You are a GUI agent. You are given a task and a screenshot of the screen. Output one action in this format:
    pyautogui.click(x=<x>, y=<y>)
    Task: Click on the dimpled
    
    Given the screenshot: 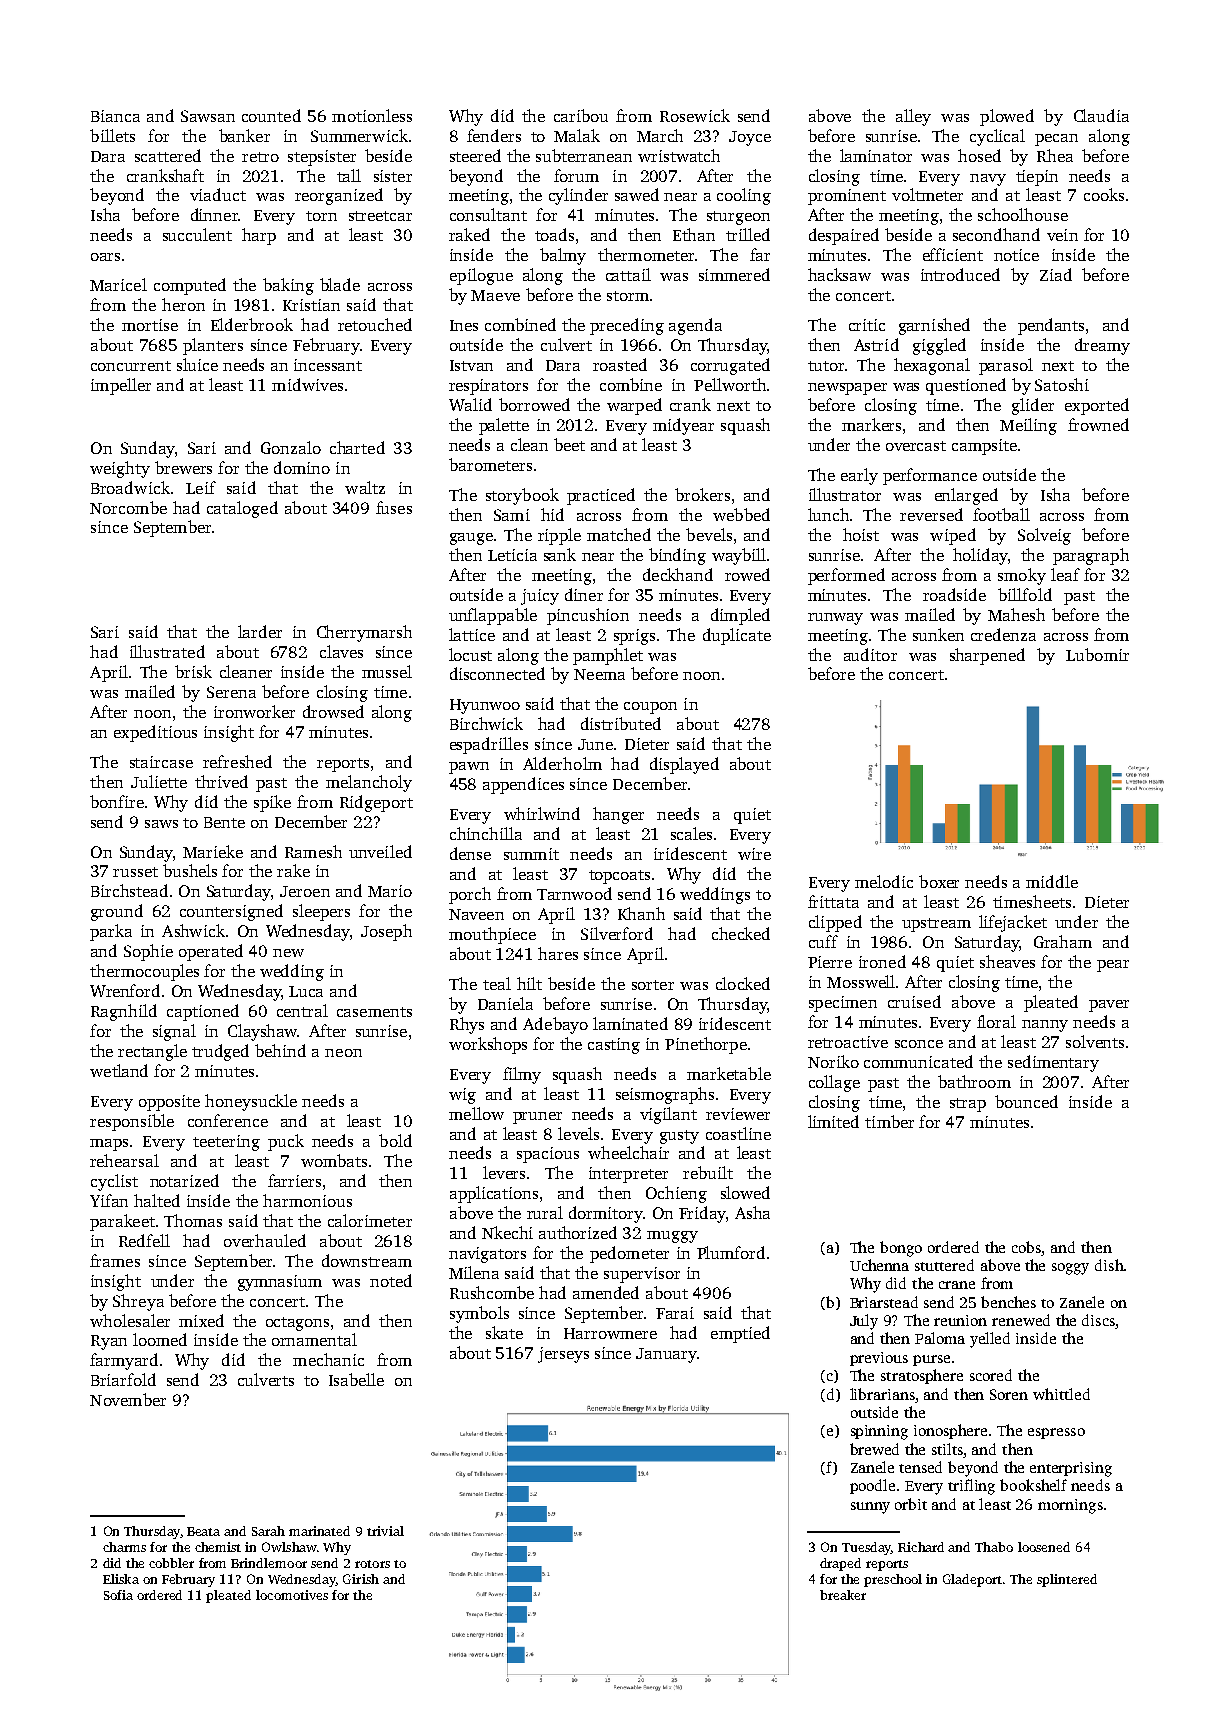 What is the action you would take?
    pyautogui.click(x=740, y=616)
